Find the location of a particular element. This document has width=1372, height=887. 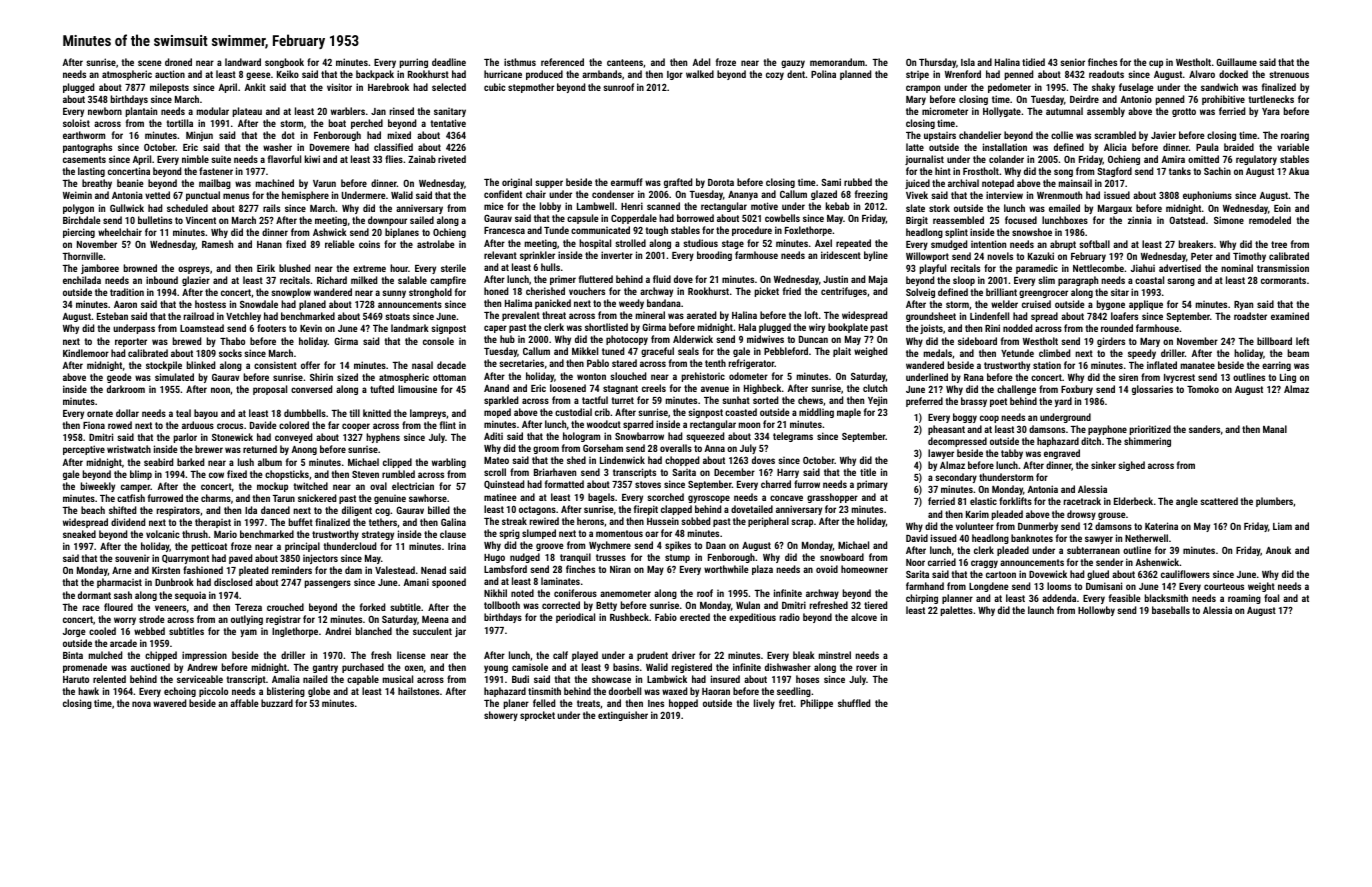

sideboard is located at coordinates (977, 341).
